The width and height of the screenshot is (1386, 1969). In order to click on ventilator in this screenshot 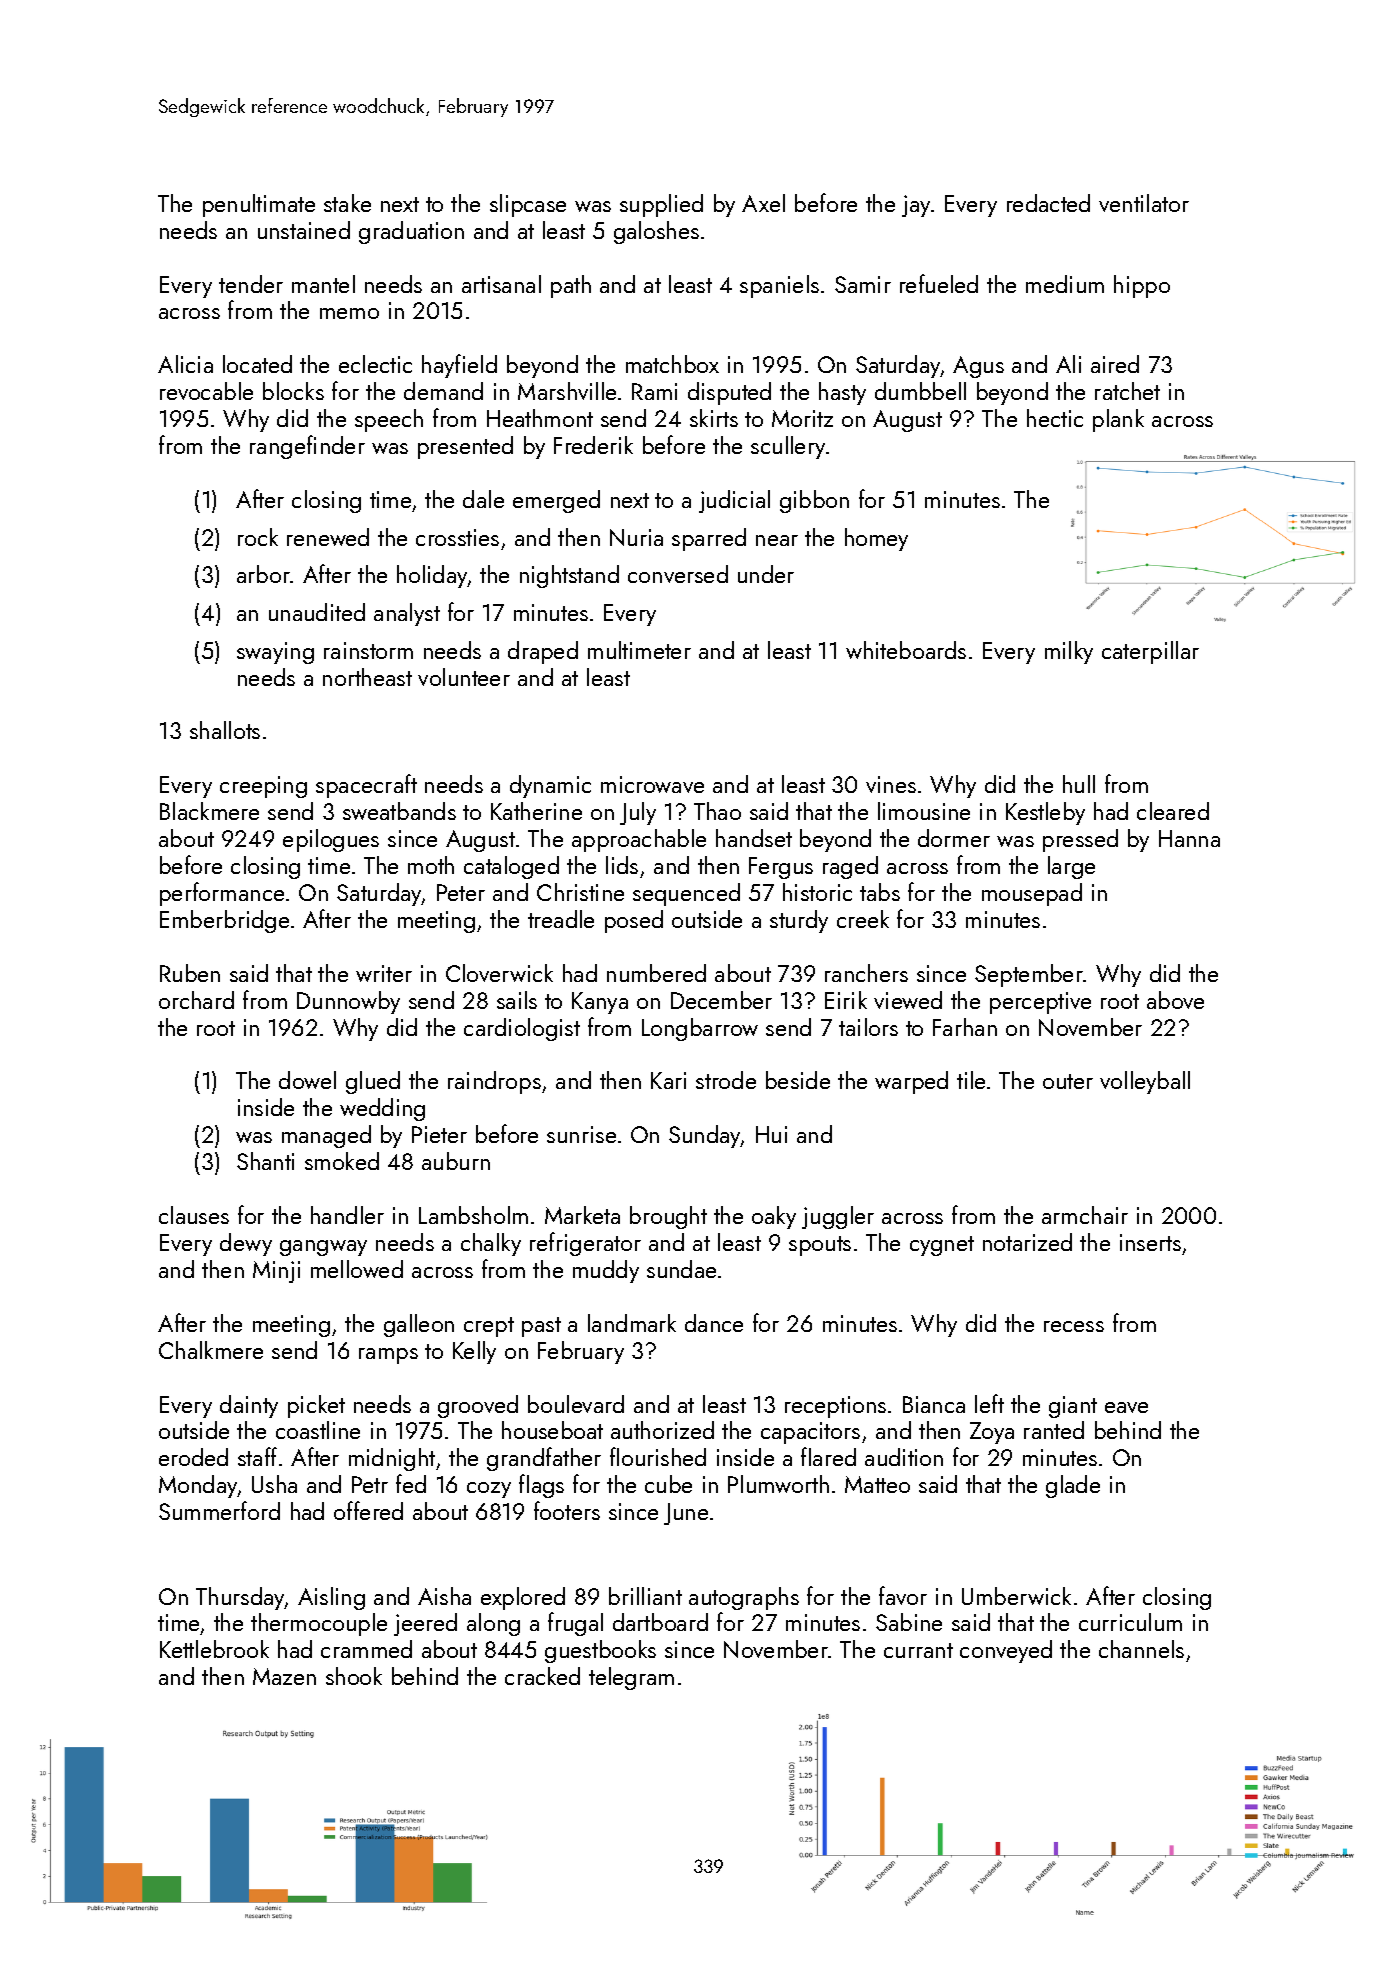, I will do `click(1144, 203)`.
